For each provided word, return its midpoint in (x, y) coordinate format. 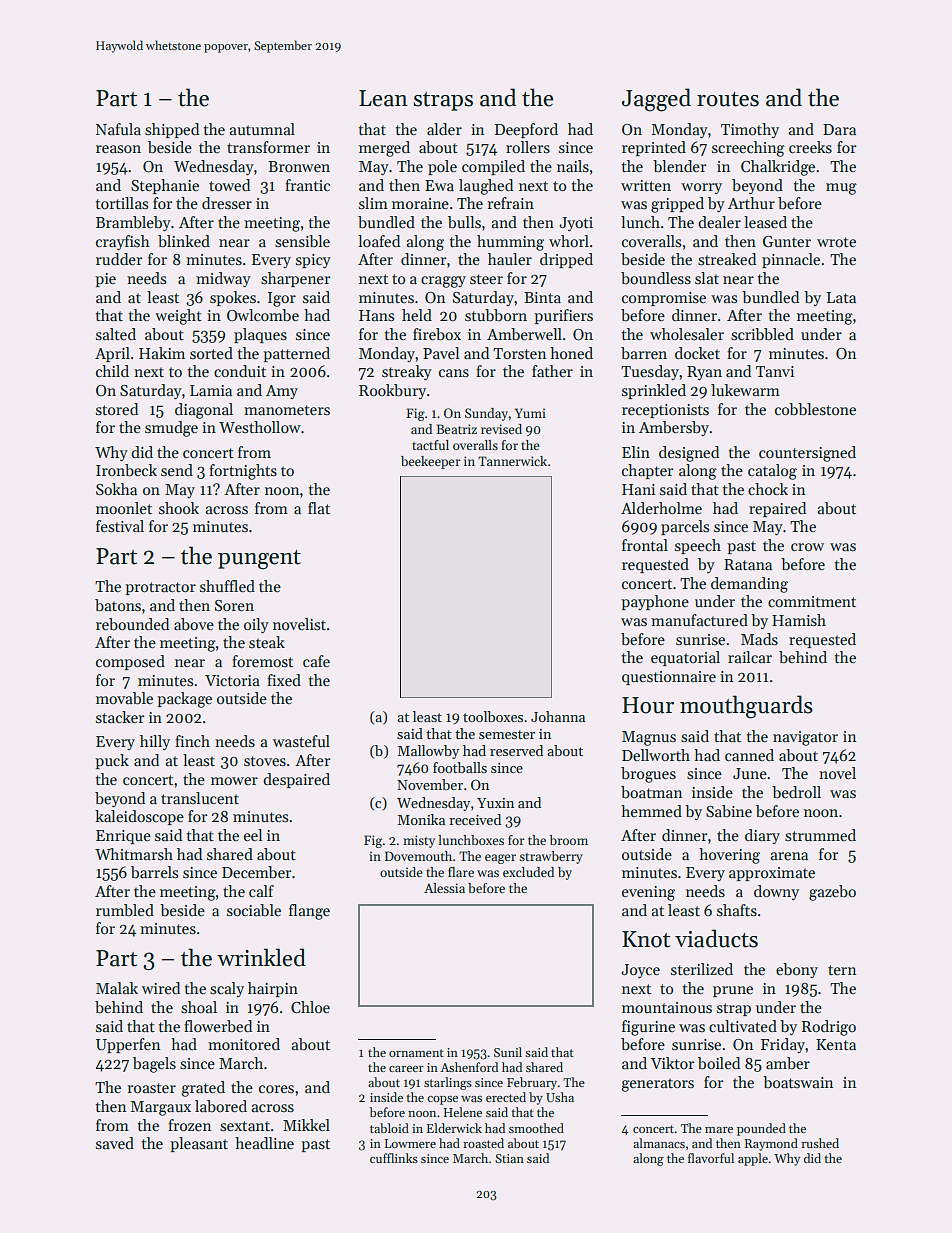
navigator (805, 738)
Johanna (558, 716)
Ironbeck (126, 470)
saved (115, 1143)
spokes (233, 298)
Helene (463, 1112)
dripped (566, 260)
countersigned (807, 454)
